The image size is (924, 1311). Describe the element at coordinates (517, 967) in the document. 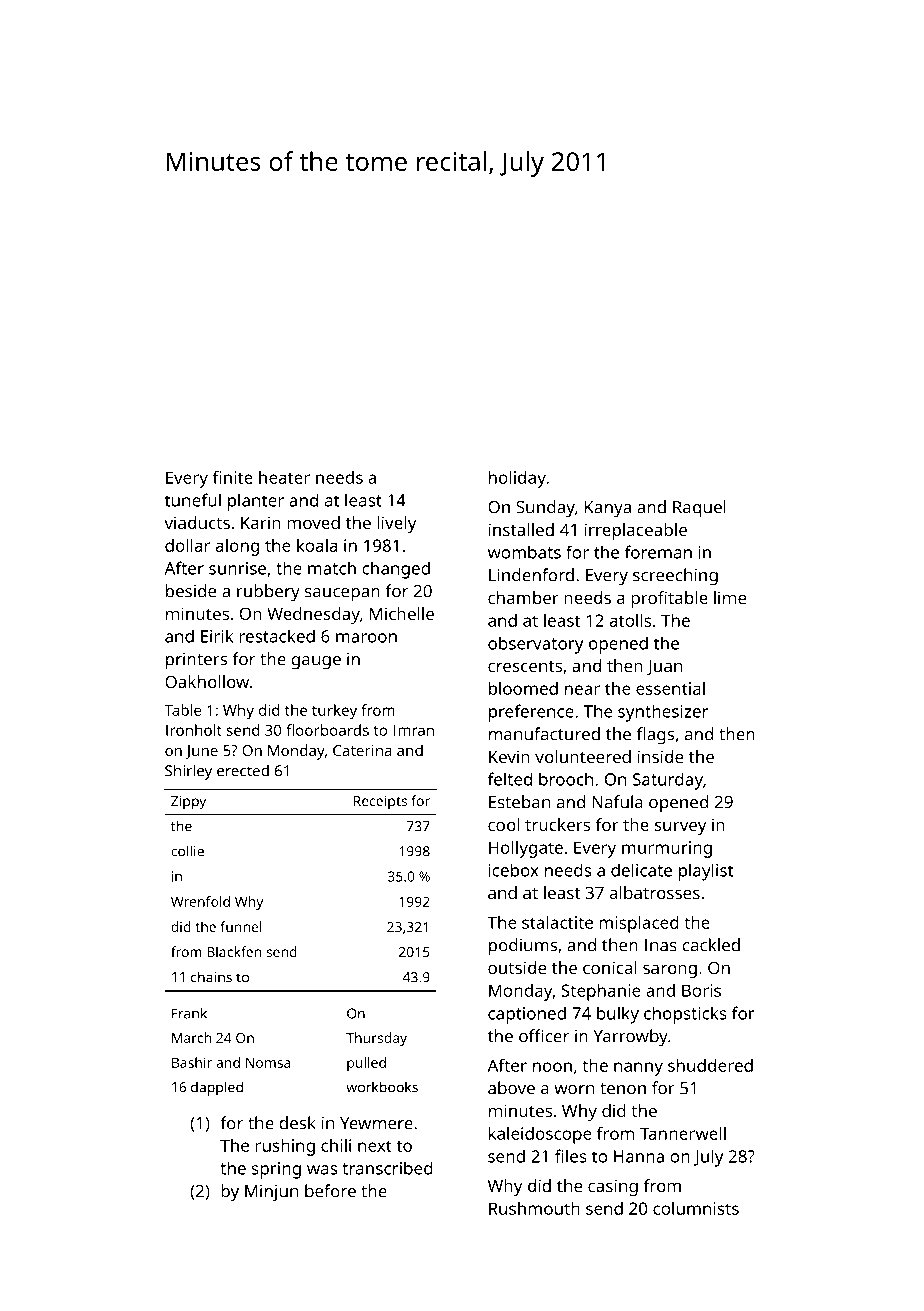

I see `outside` at that location.
